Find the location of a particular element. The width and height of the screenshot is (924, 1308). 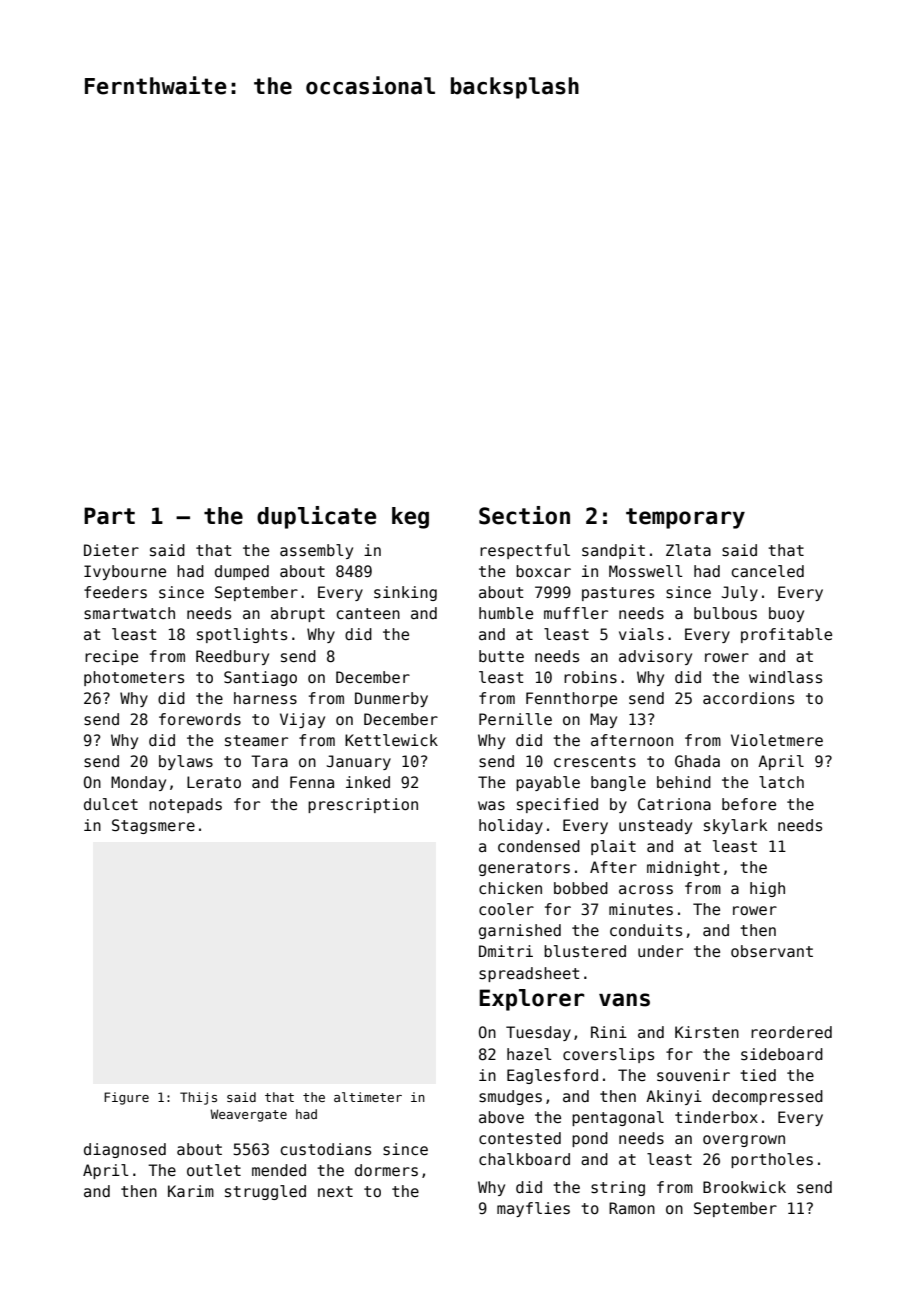

Section is located at coordinates (524, 515).
